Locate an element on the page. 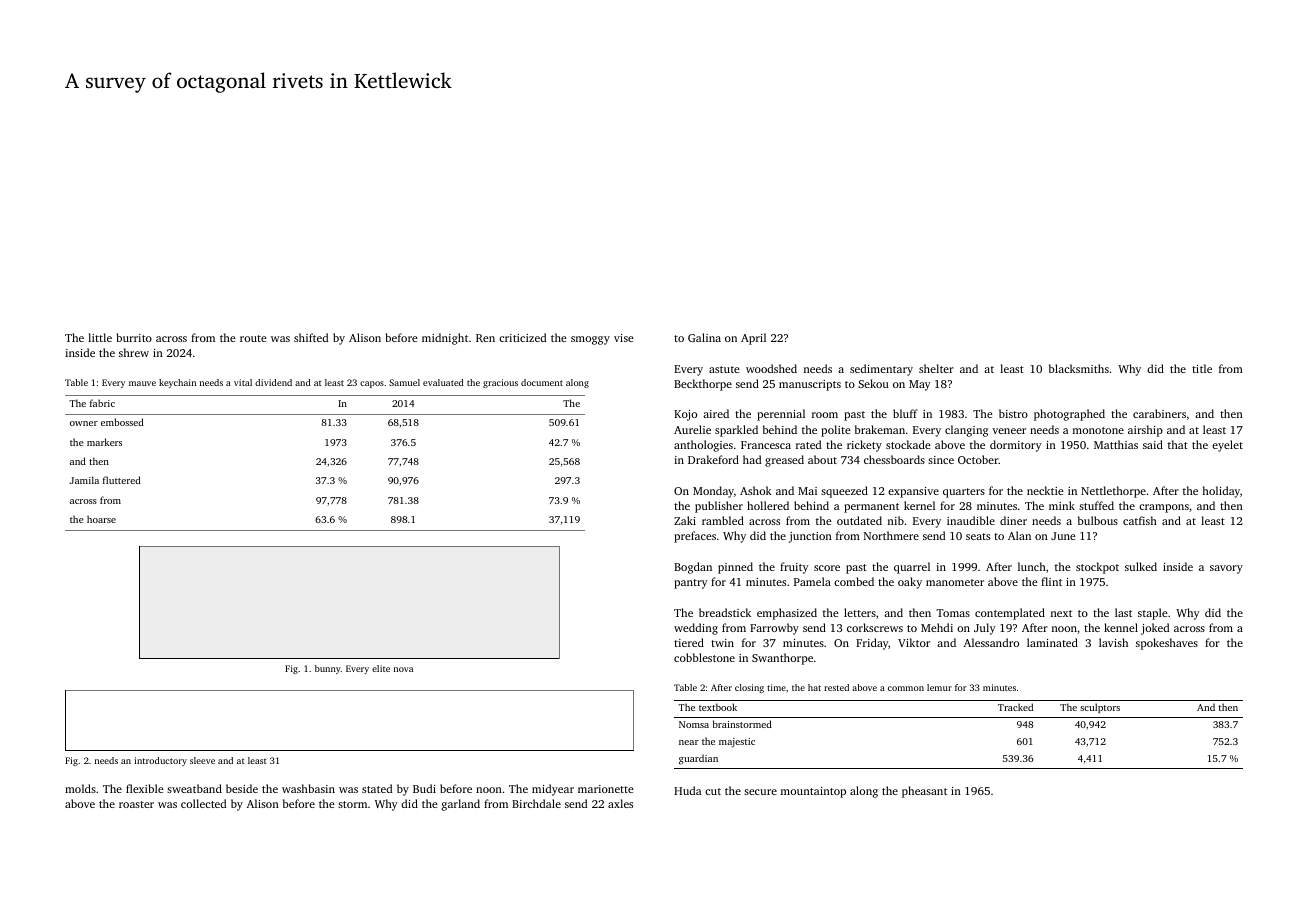 Image resolution: width=1308 pixels, height=924 pixels. blacksmiths is located at coordinates (1079, 368).
